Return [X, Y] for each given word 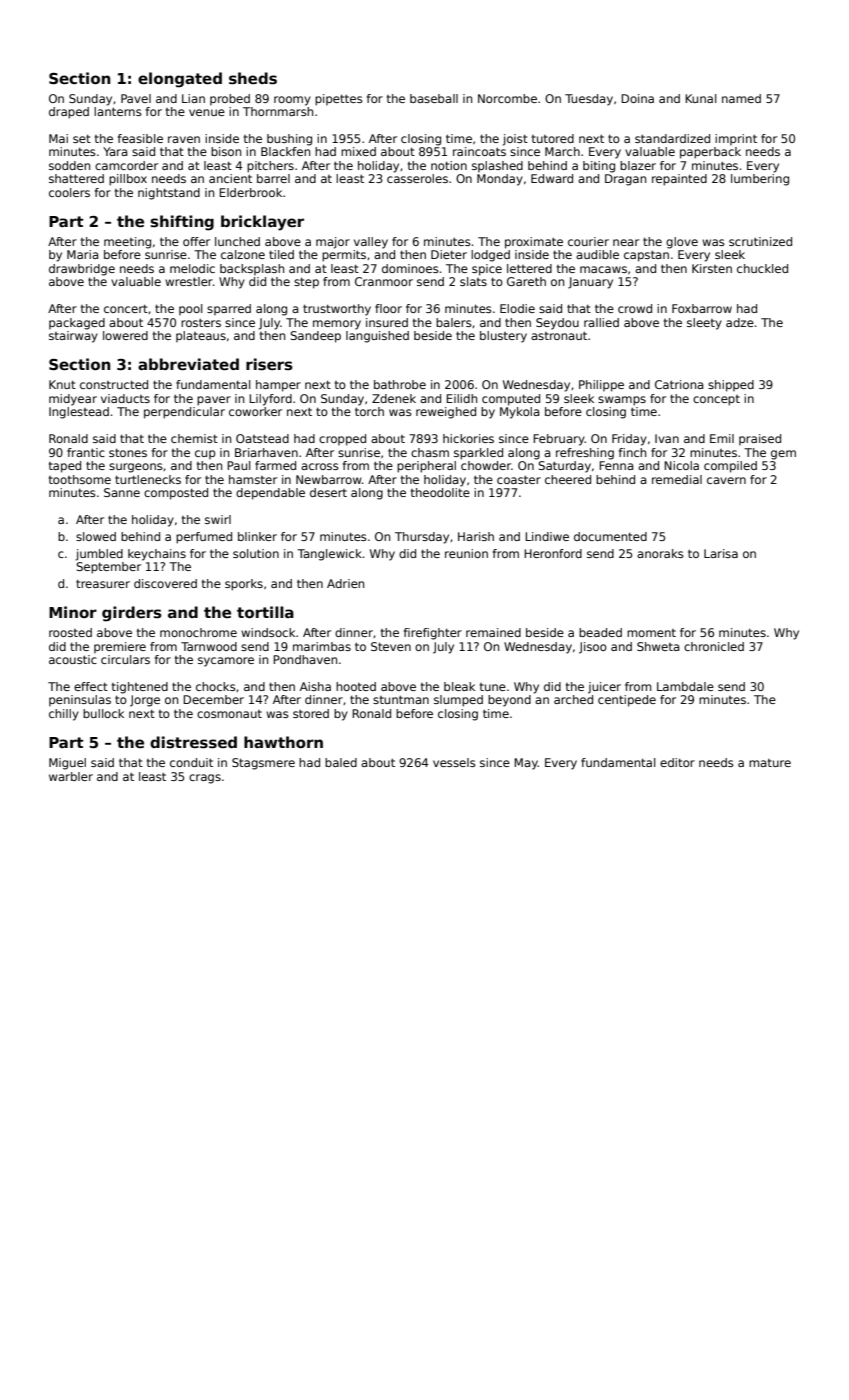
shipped [731, 386]
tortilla [265, 612]
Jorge [145, 701]
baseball [434, 98]
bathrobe [400, 384]
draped [69, 113]
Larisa [721, 553]
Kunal [701, 98]
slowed [96, 536]
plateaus [201, 337]
